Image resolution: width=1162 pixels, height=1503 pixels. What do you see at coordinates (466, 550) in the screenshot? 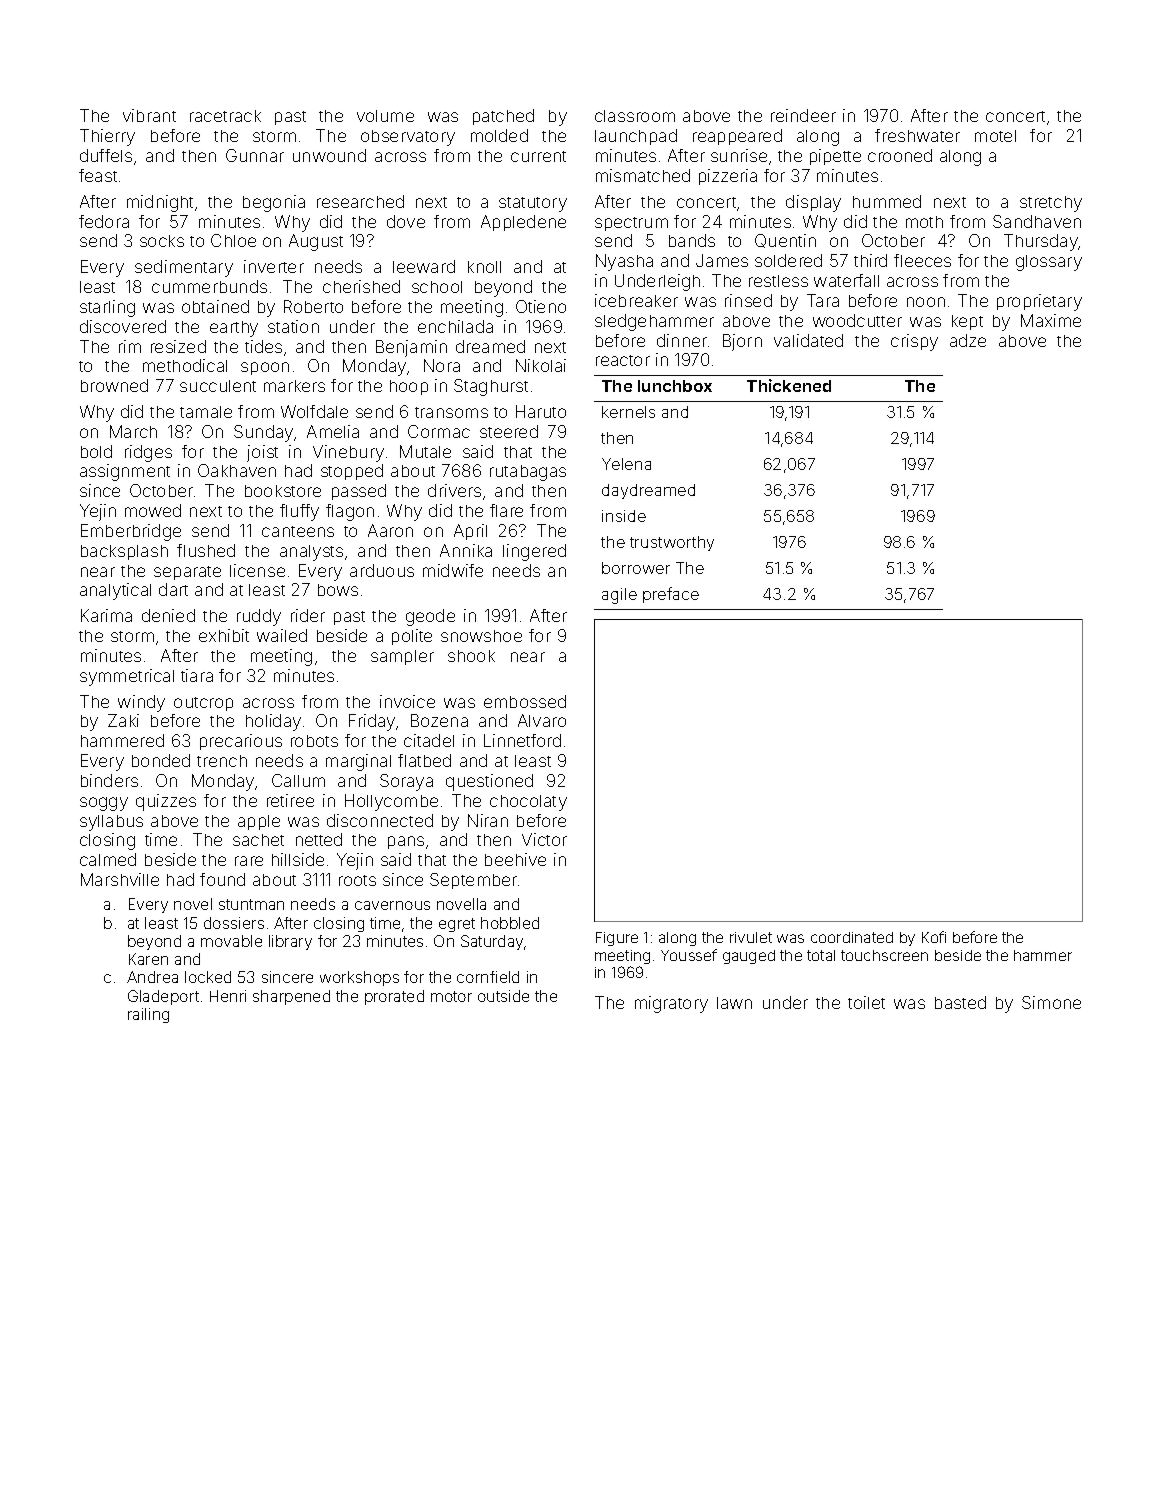
I see `Annika` at bounding box center [466, 550].
